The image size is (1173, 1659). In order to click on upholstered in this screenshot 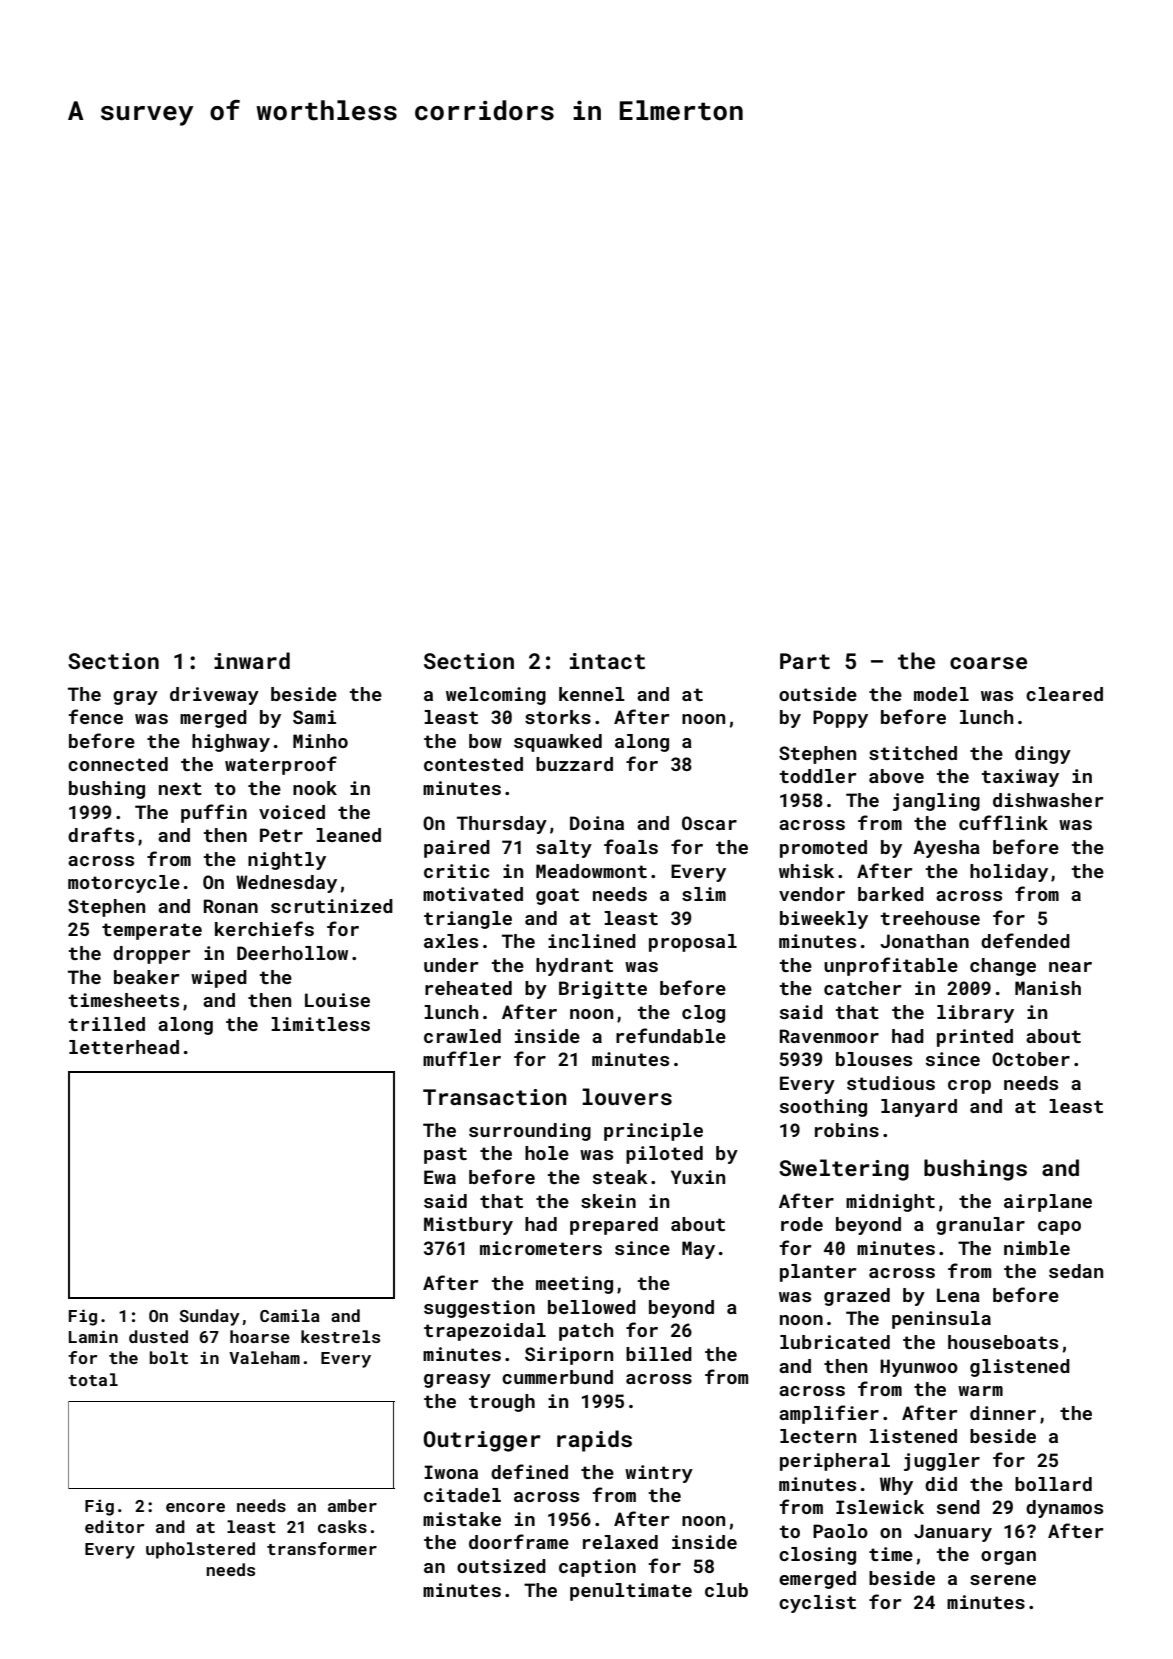, I will do `click(200, 1550)`.
